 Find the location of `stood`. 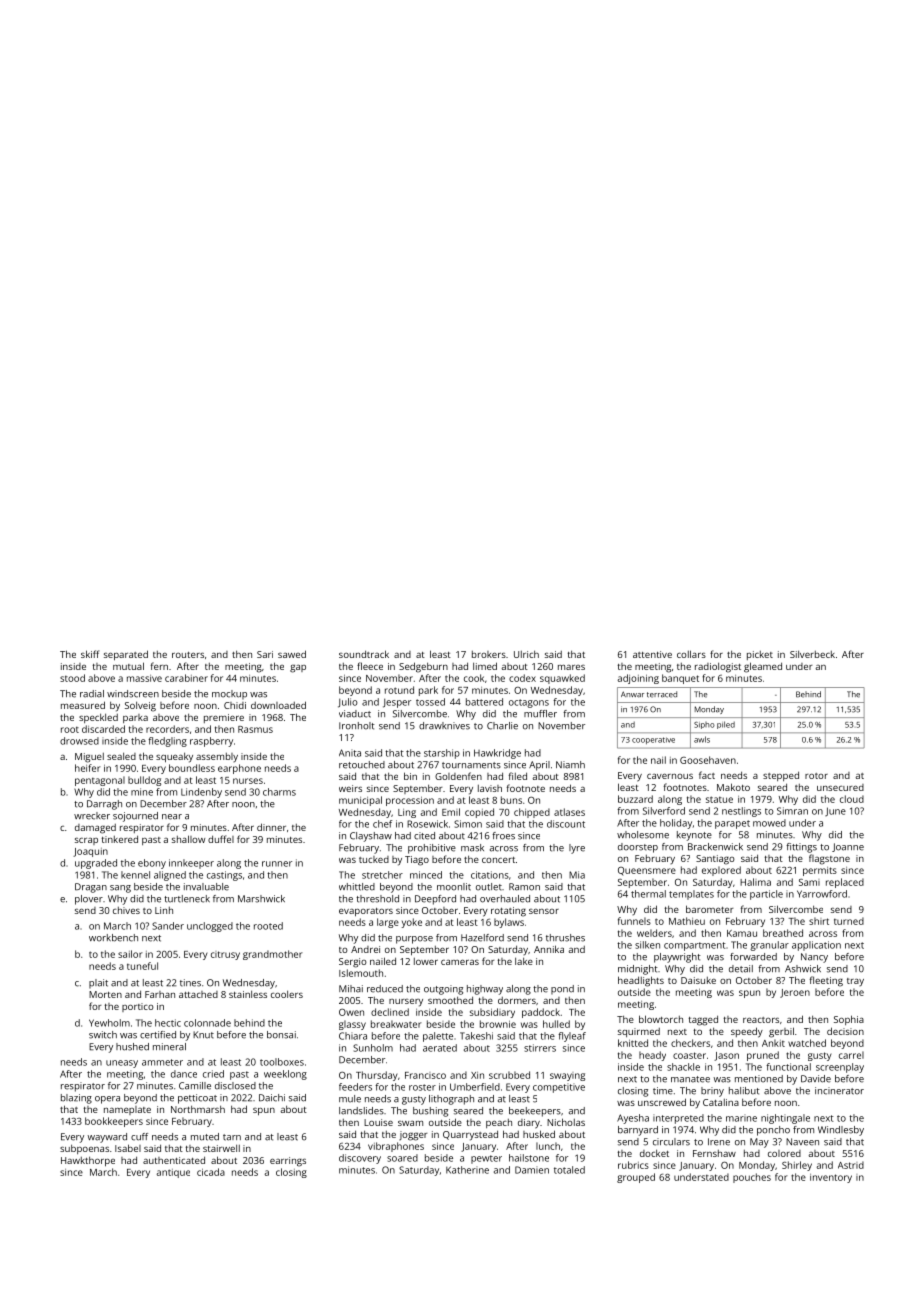

stood is located at coordinates (72, 678).
